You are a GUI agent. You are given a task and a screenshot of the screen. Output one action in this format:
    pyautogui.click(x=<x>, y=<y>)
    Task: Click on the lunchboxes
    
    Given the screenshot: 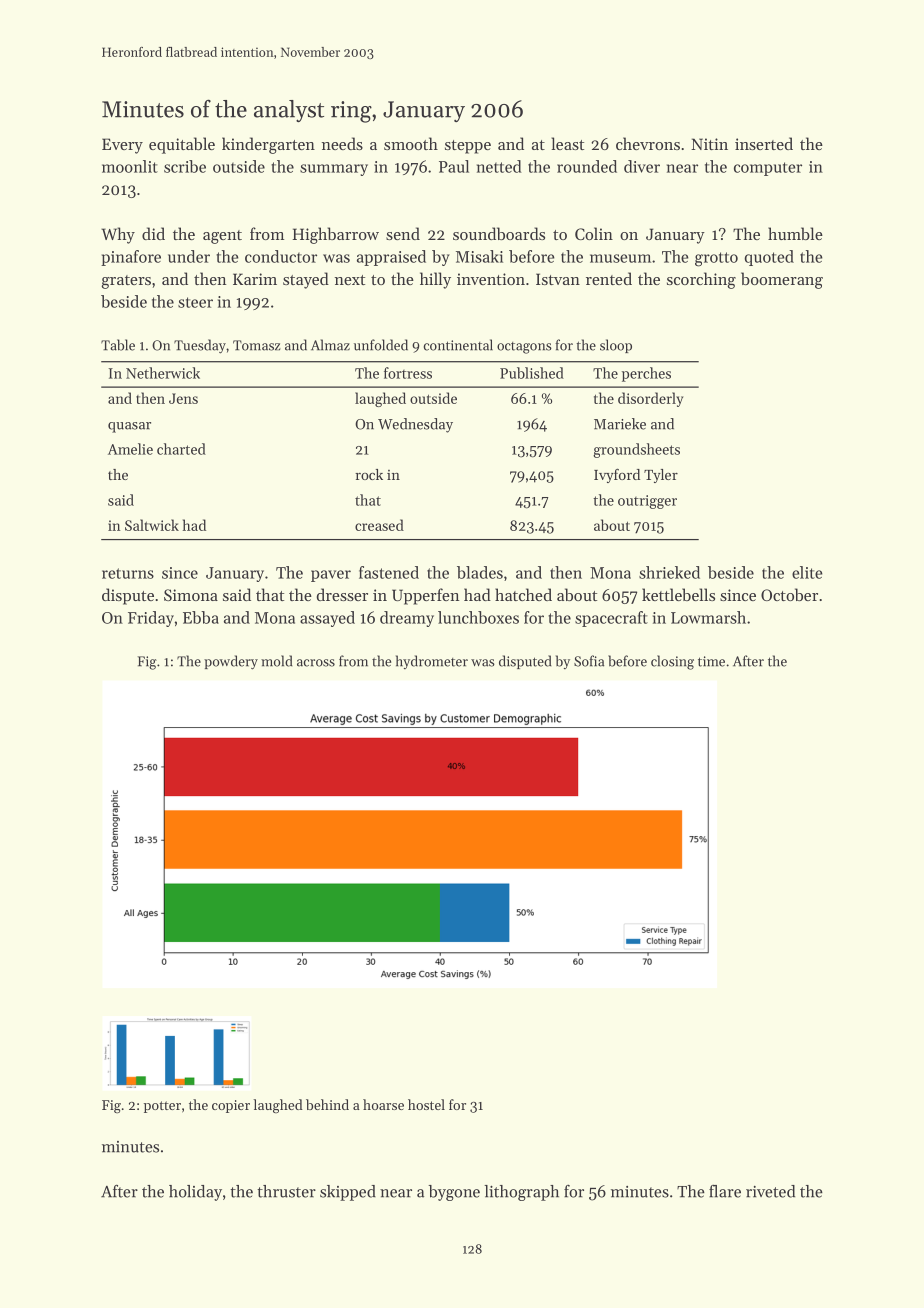 What is the action you would take?
    pyautogui.click(x=478, y=617)
